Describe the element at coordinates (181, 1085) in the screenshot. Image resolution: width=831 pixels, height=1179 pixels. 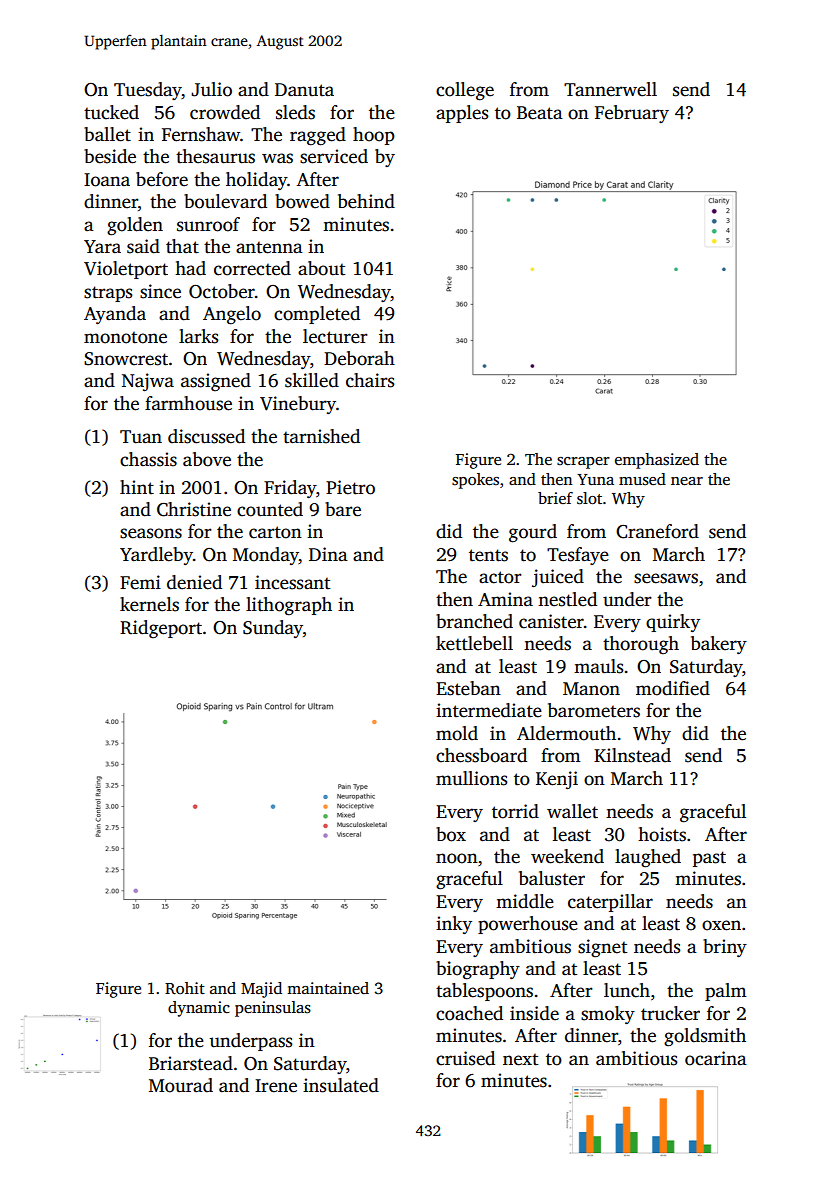
I see `Mourad` at that location.
